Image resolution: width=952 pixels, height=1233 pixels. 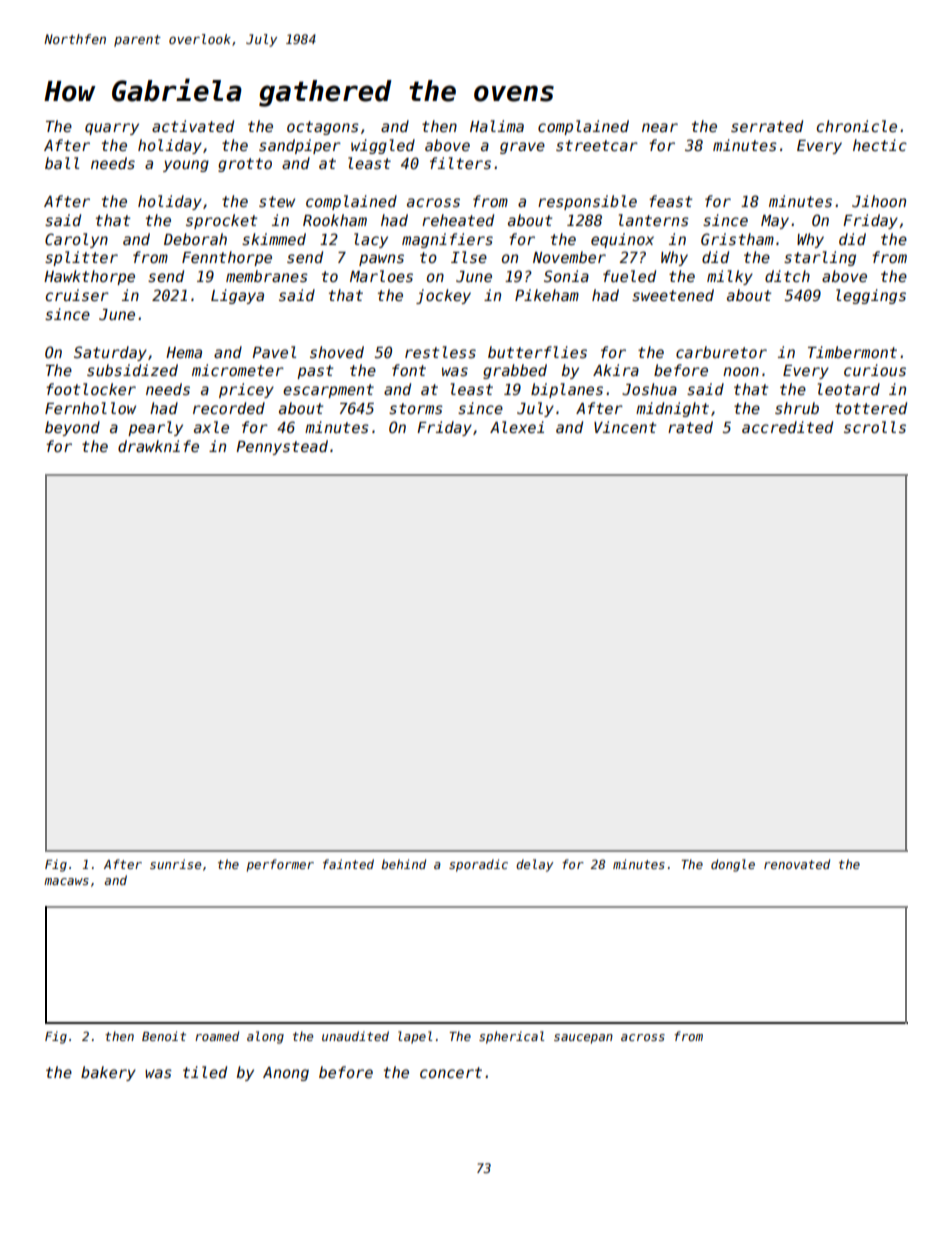 I want to click on Halima, so click(x=497, y=126).
